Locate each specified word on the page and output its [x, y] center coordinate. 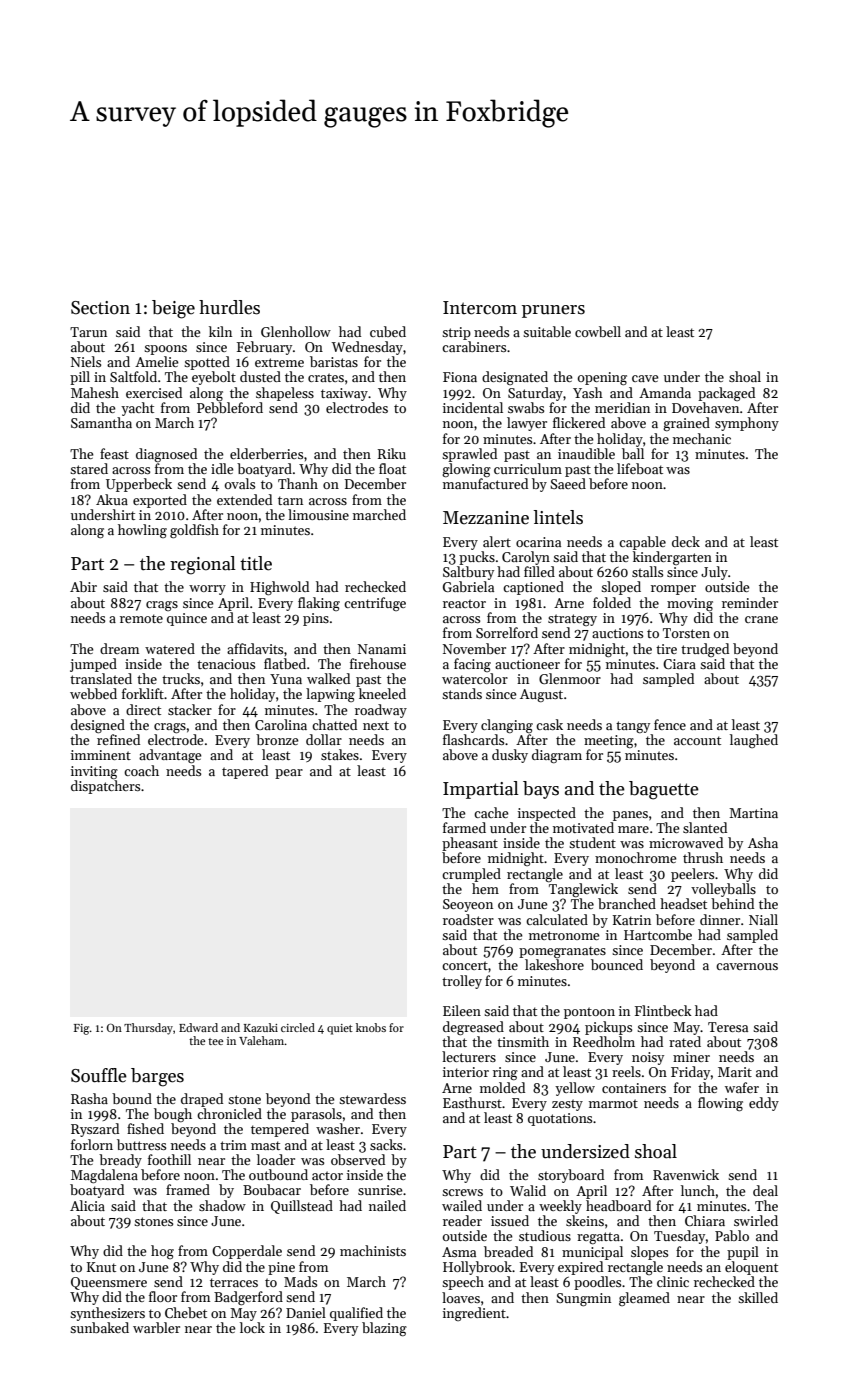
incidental [473, 407]
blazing [384, 1329]
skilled [758, 1297]
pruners [553, 311]
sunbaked [99, 1327]
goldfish [194, 531]
